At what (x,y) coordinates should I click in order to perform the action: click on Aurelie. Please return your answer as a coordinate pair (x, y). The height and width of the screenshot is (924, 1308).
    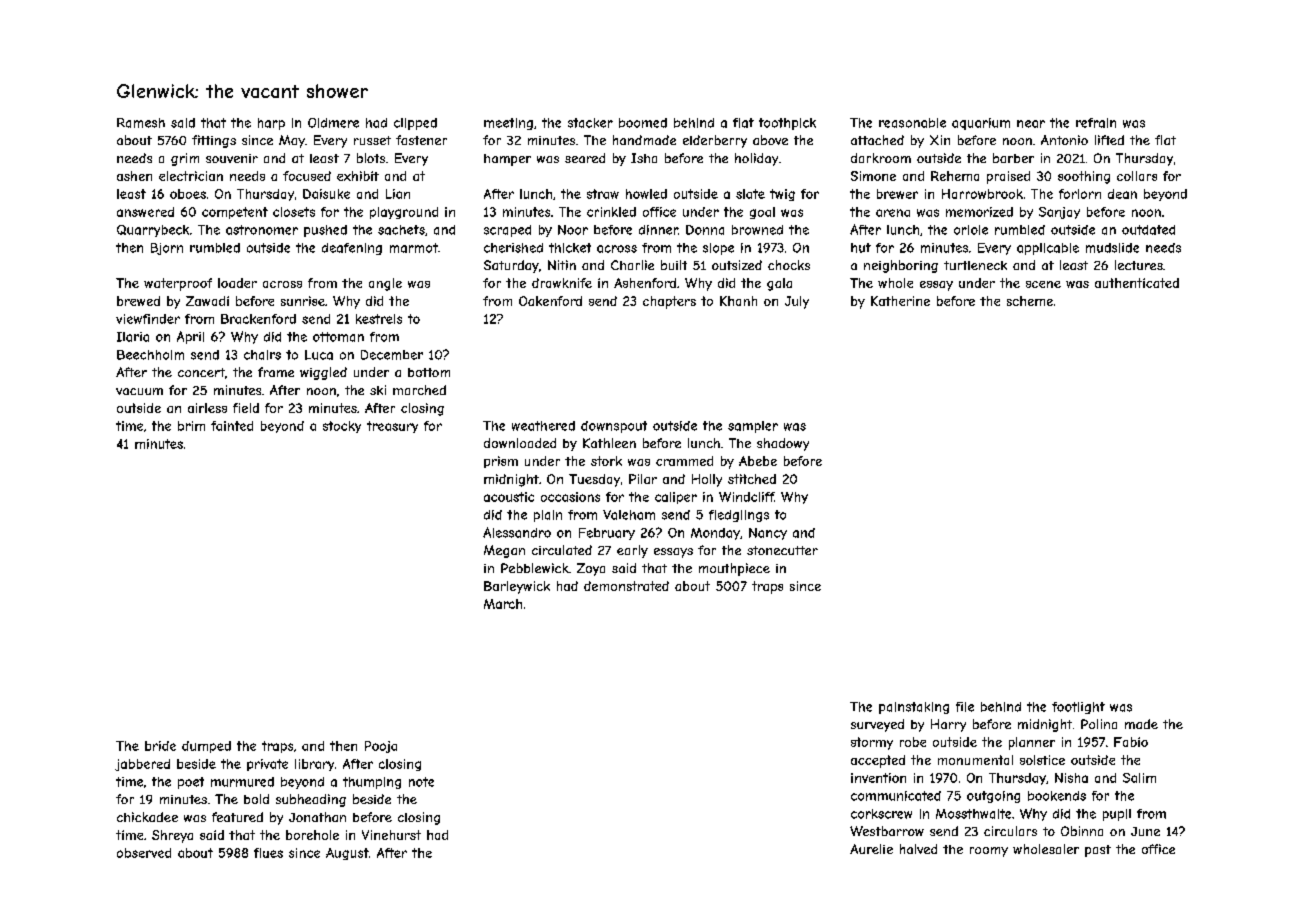
    Looking at the image, I should click on (871, 849).
